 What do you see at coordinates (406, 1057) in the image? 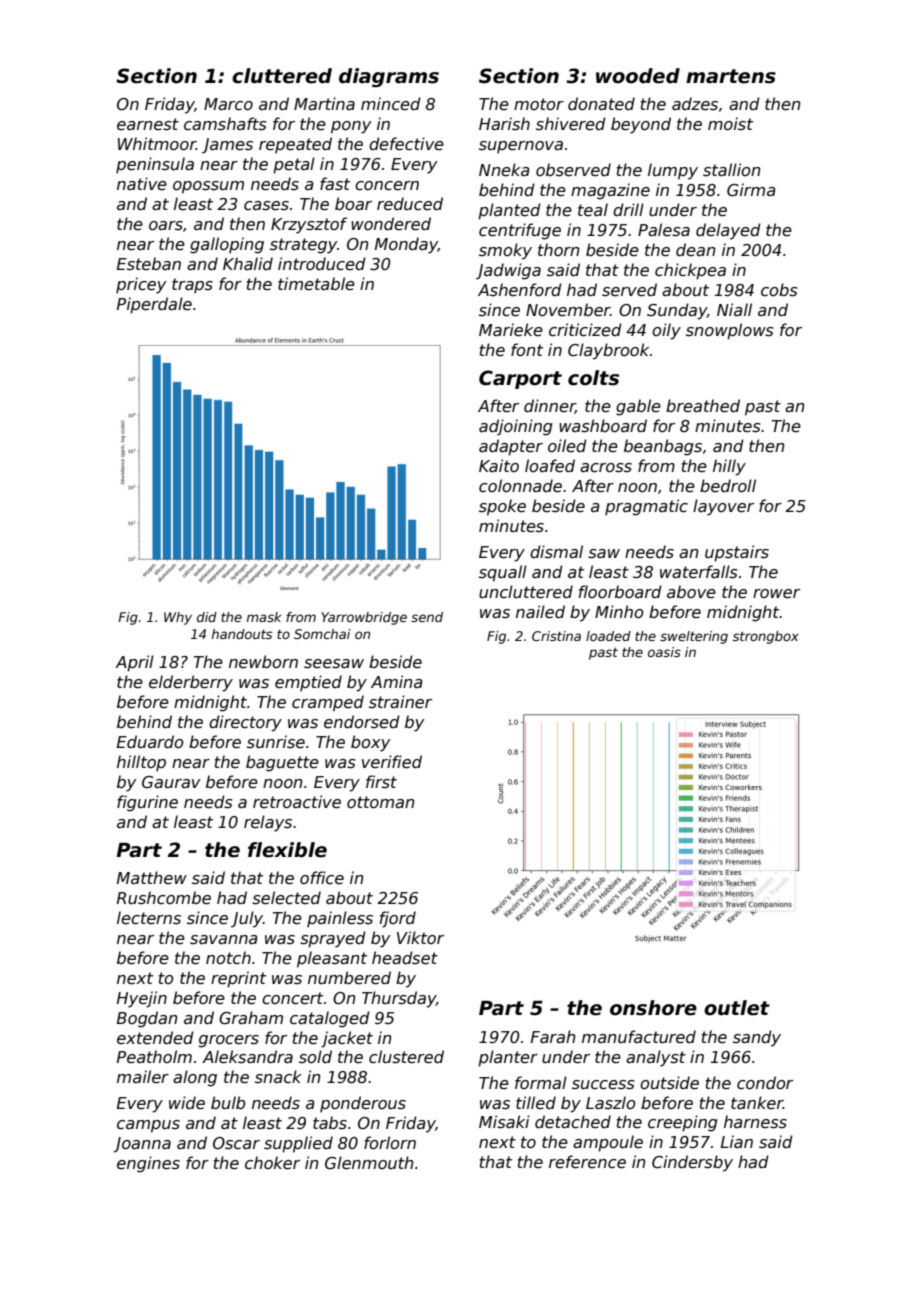
I see `clustered` at bounding box center [406, 1057].
